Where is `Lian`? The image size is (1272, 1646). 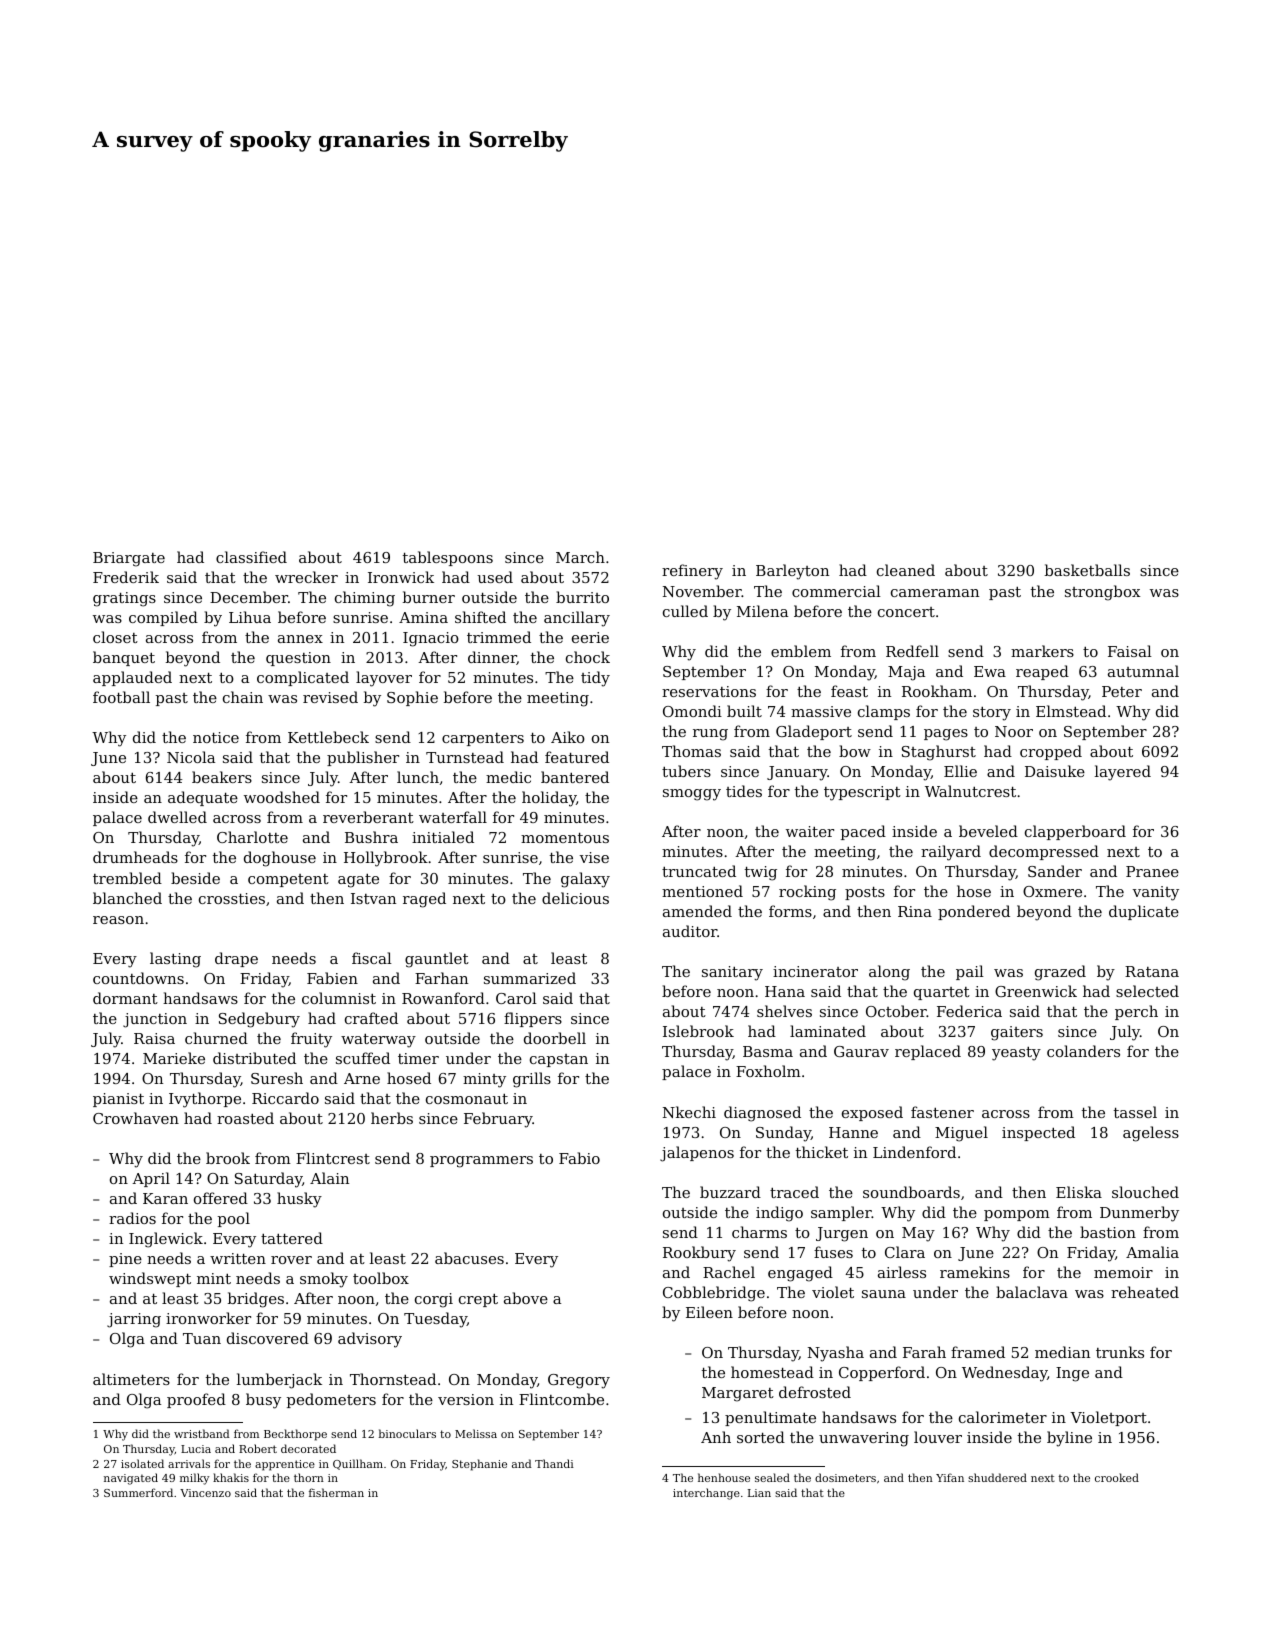 Lian is located at coordinates (759, 1493).
